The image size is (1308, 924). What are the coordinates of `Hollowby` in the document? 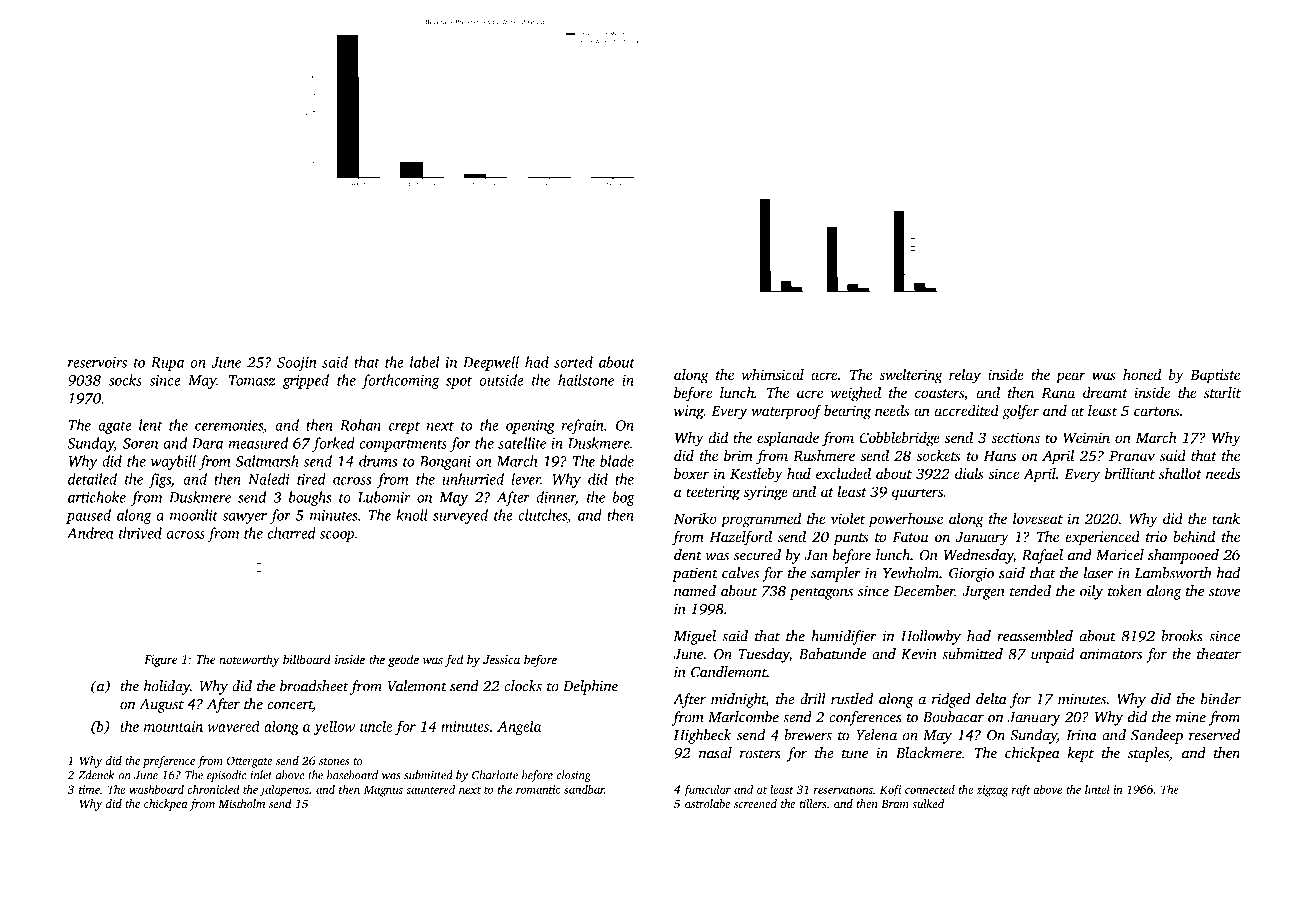 It's located at (931, 637).
